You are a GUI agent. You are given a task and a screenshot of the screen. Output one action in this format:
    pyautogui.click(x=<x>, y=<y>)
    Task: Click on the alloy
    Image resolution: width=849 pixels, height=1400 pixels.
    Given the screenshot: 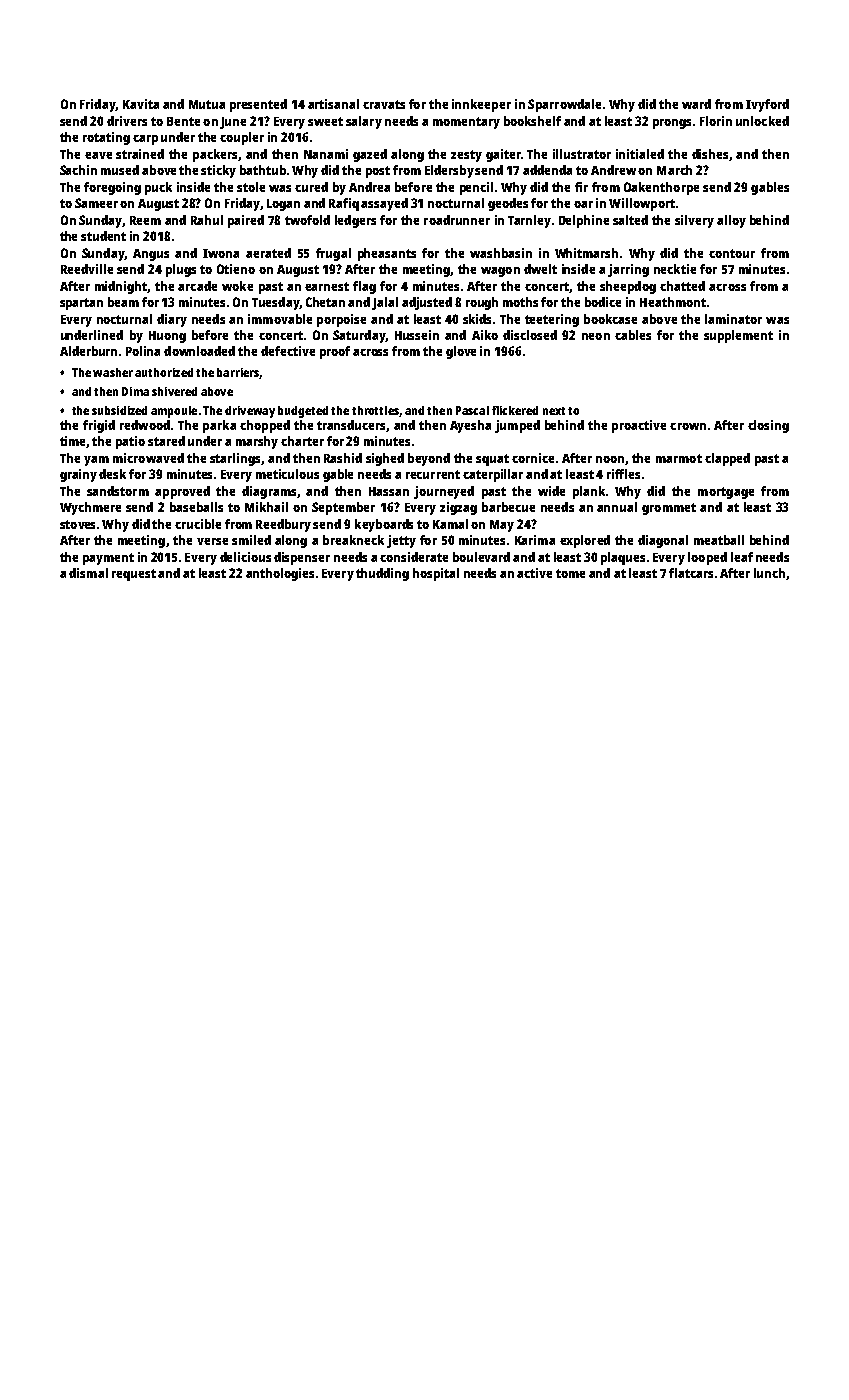 What is the action you would take?
    pyautogui.click(x=731, y=221)
